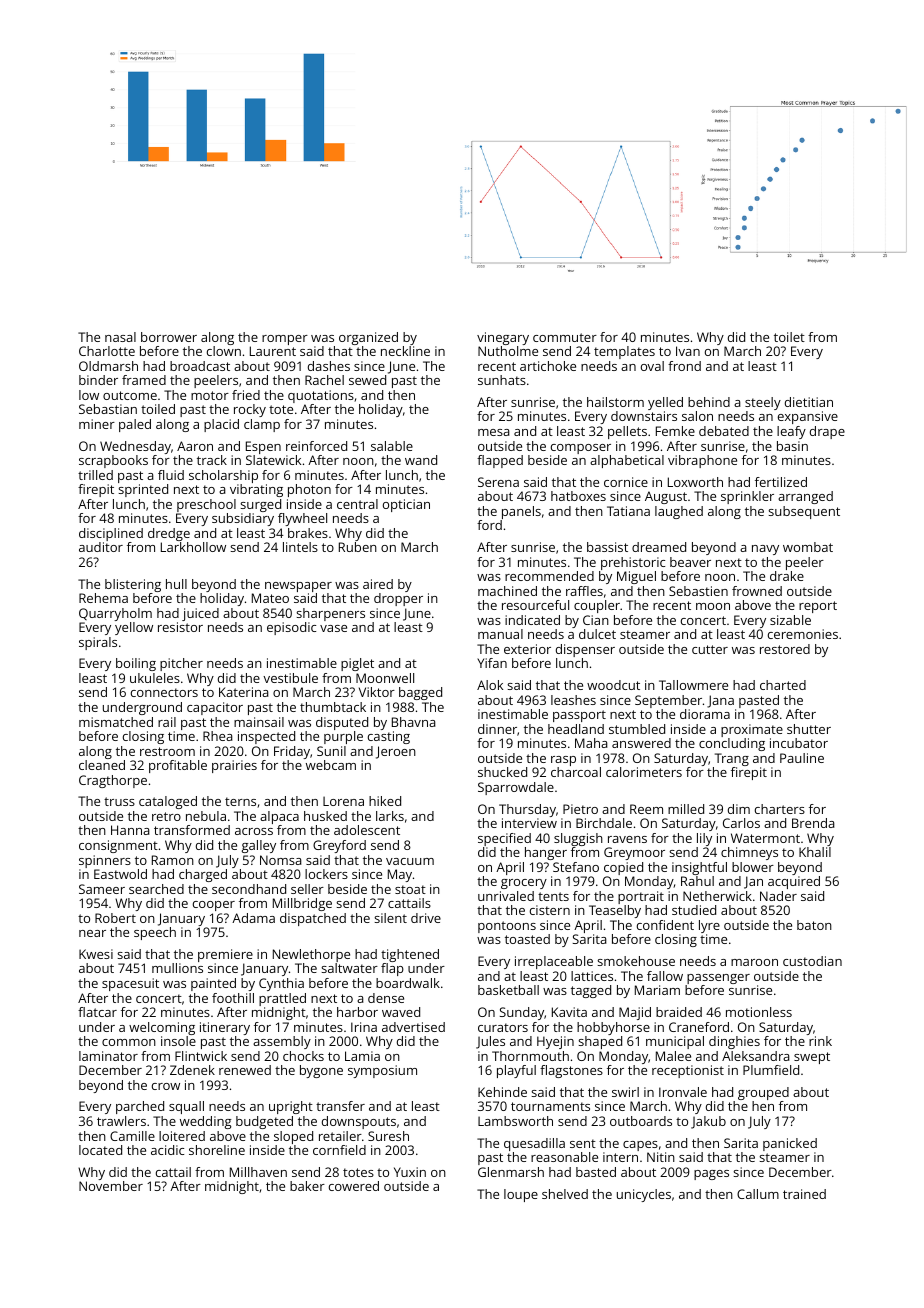 This screenshot has width=924, height=1308. What do you see at coordinates (565, 337) in the screenshot?
I see `commuter` at bounding box center [565, 337].
